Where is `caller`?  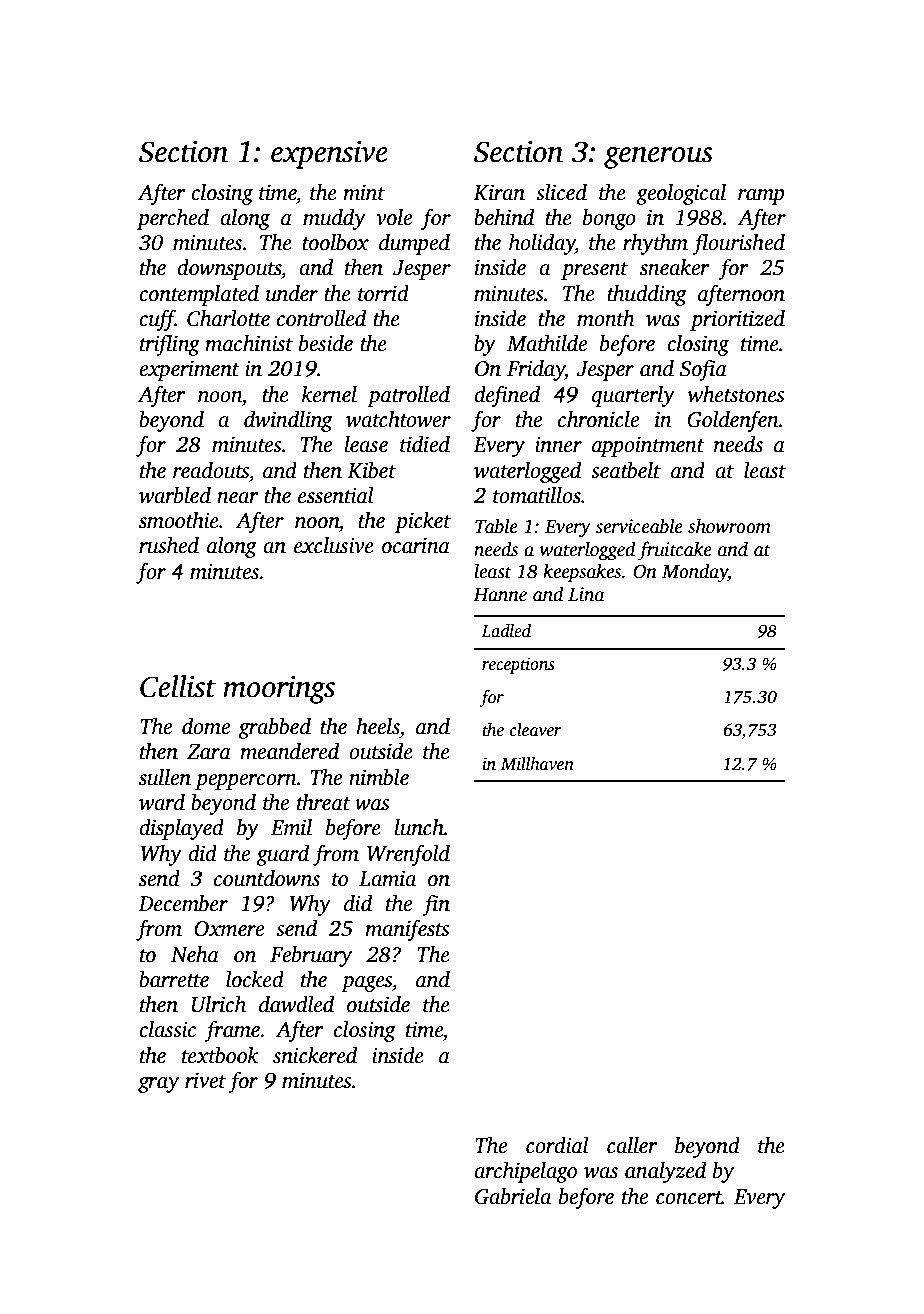 caller is located at coordinates (632, 1145).
